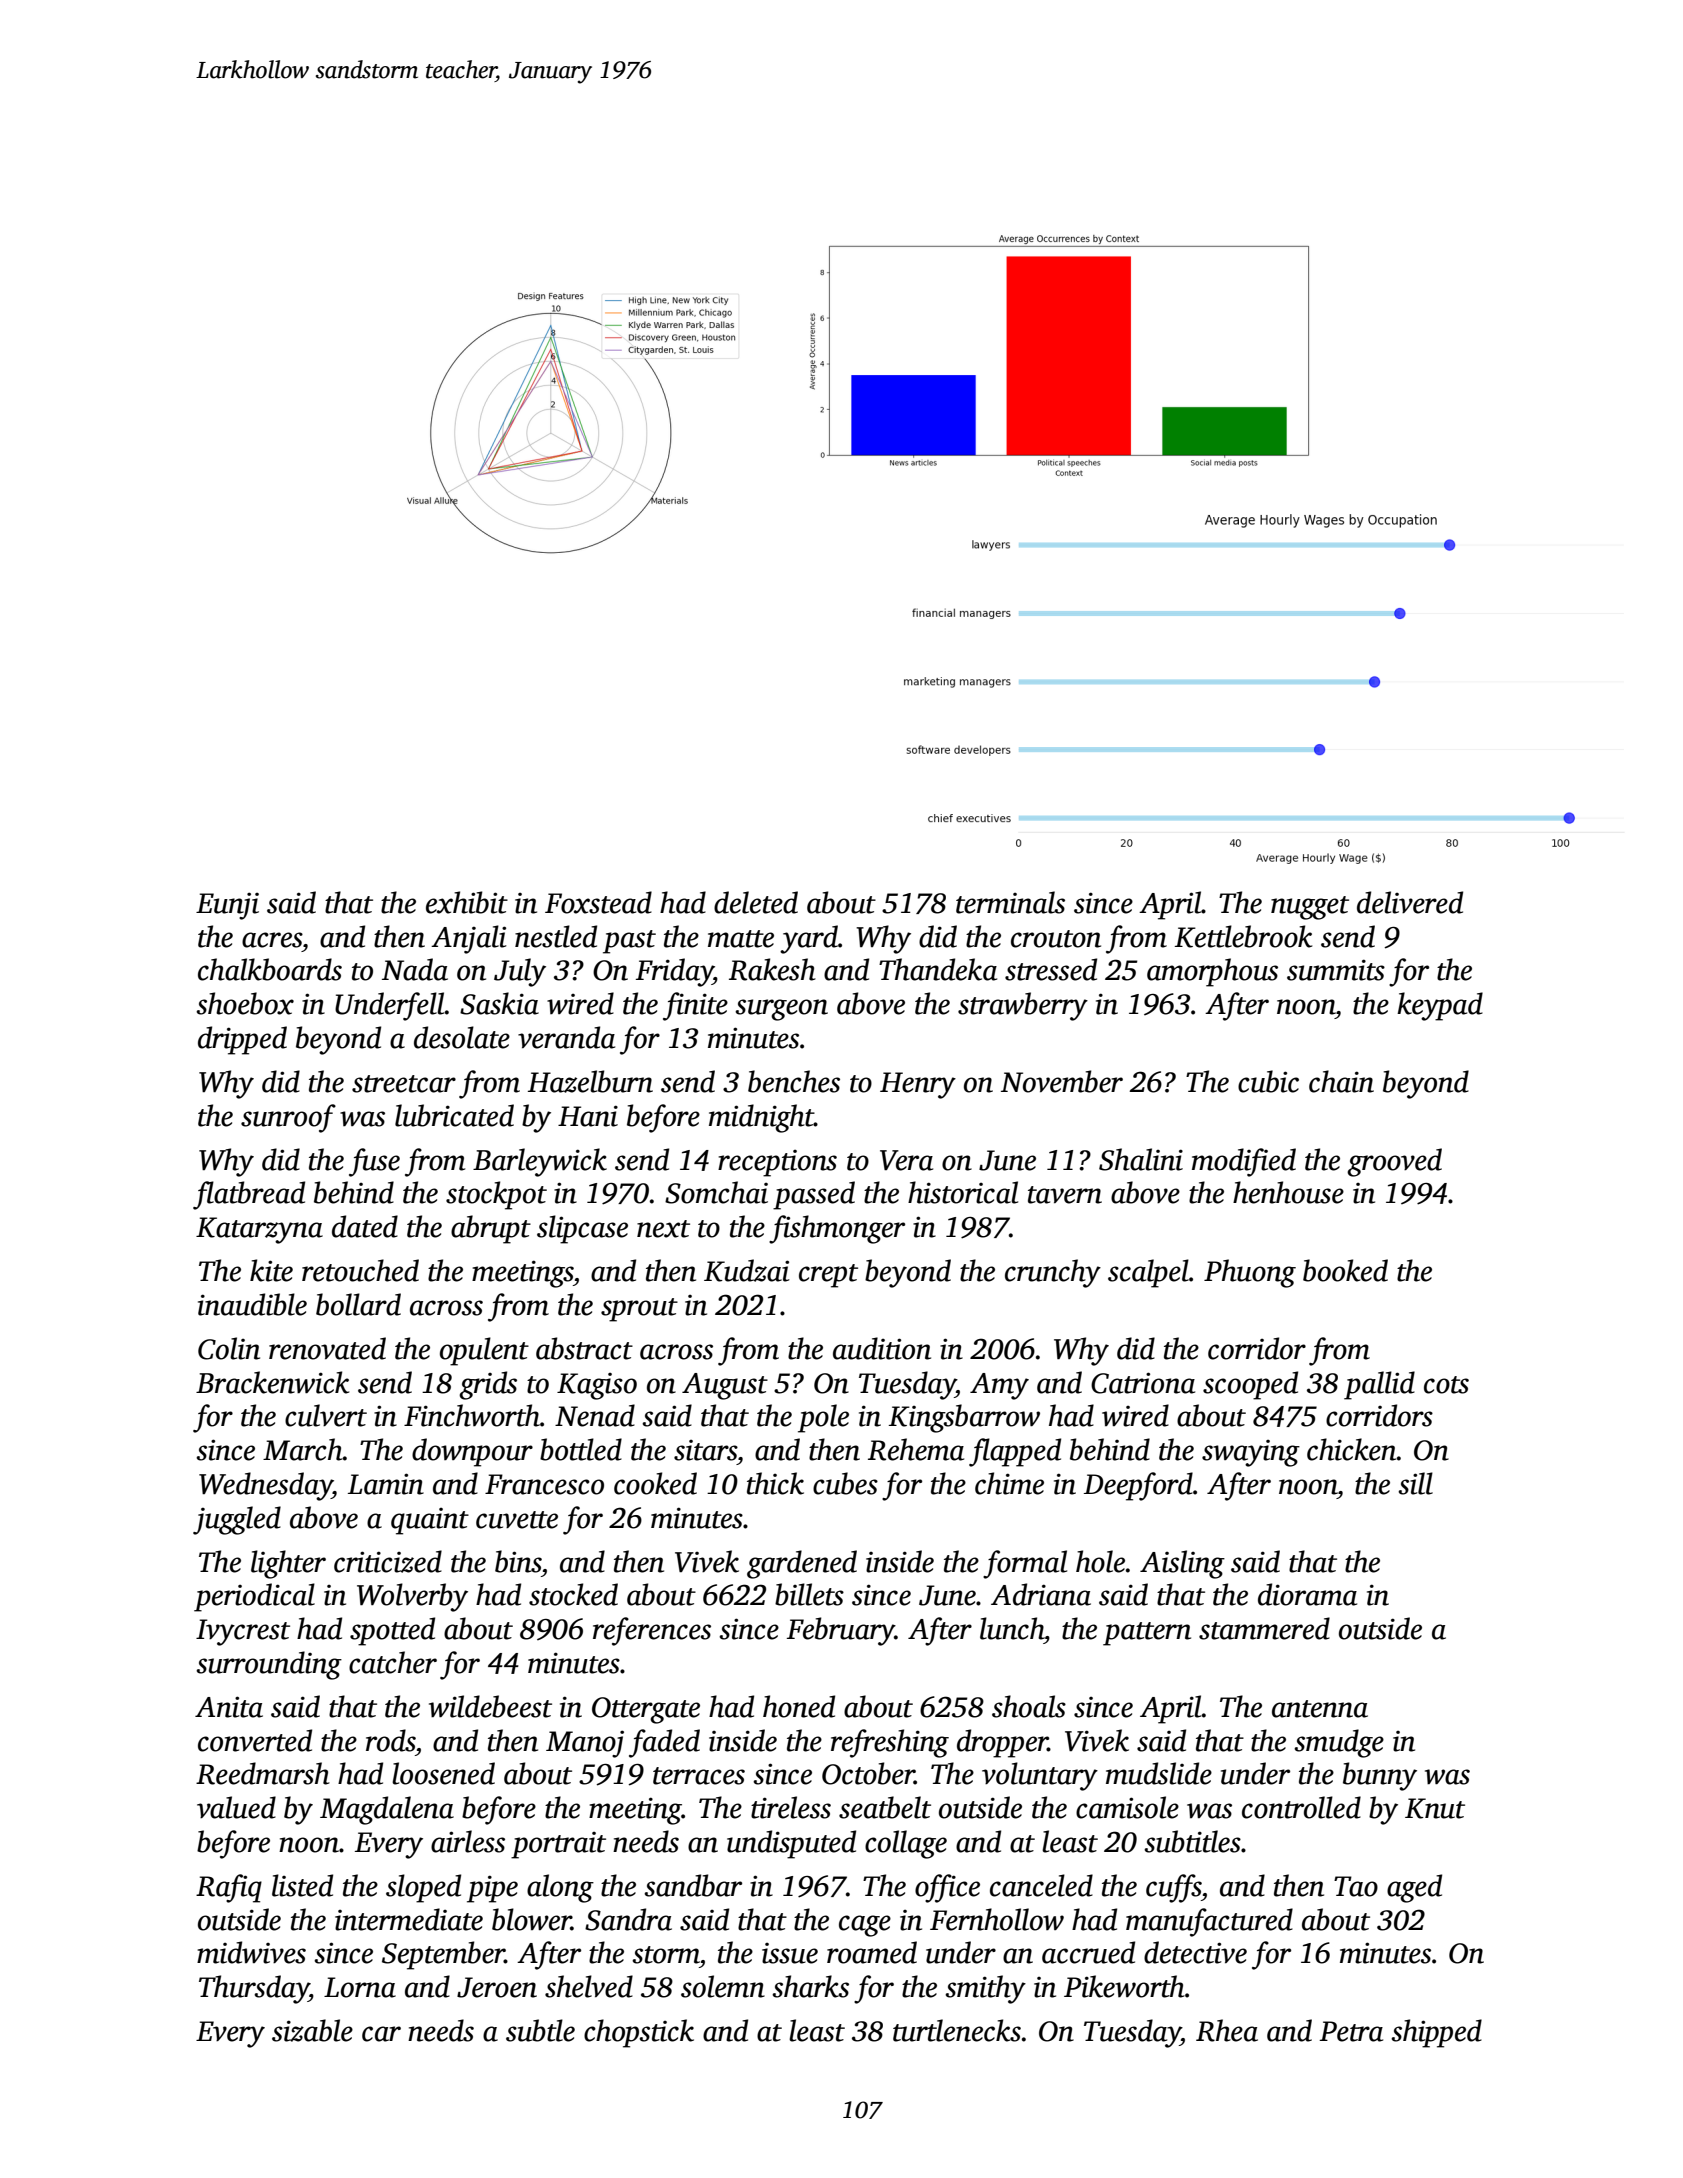 The image size is (1683, 2178). Describe the element at coordinates (386, 1484) in the screenshot. I see `Lamin` at that location.
